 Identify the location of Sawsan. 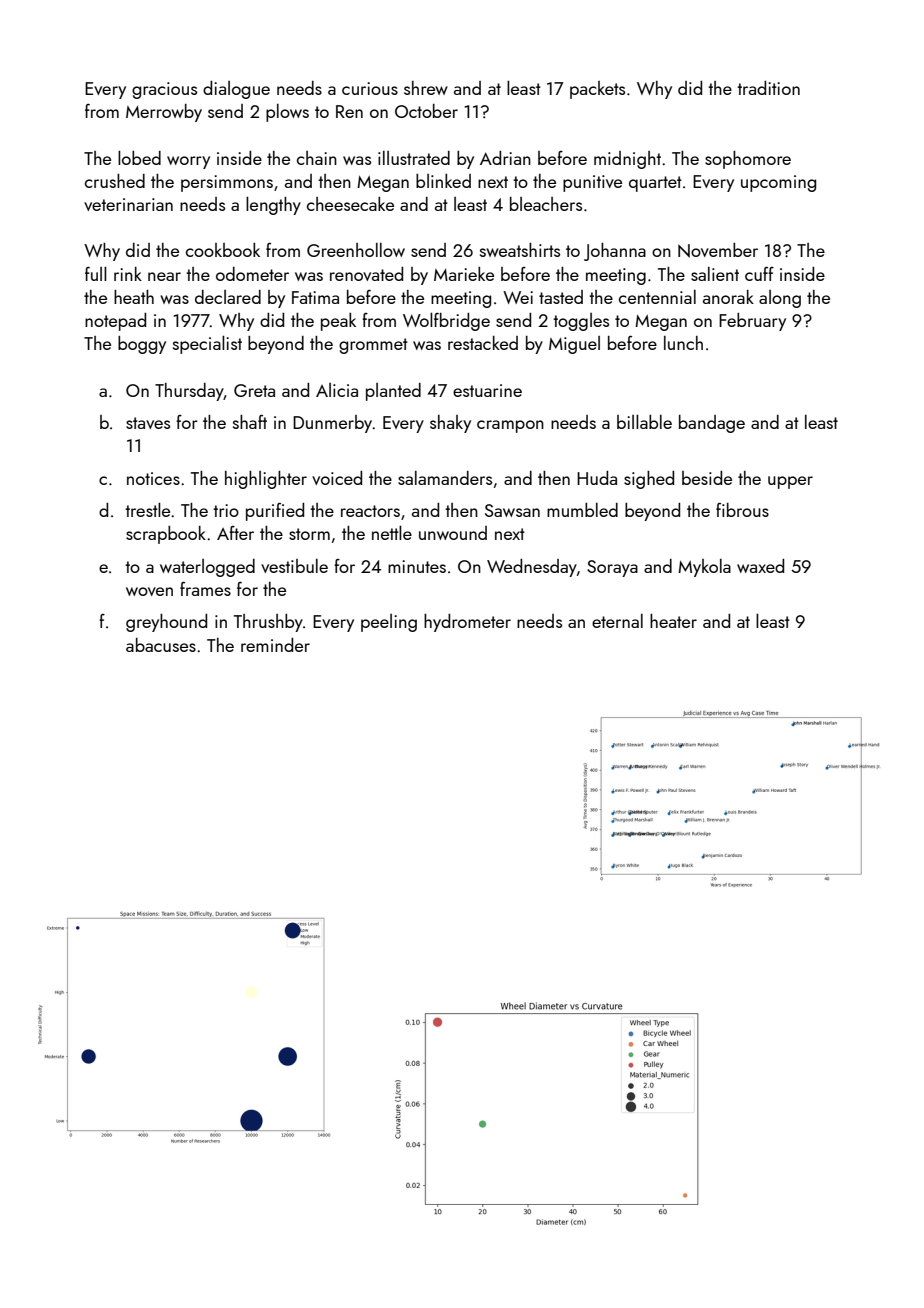
(512, 510).
